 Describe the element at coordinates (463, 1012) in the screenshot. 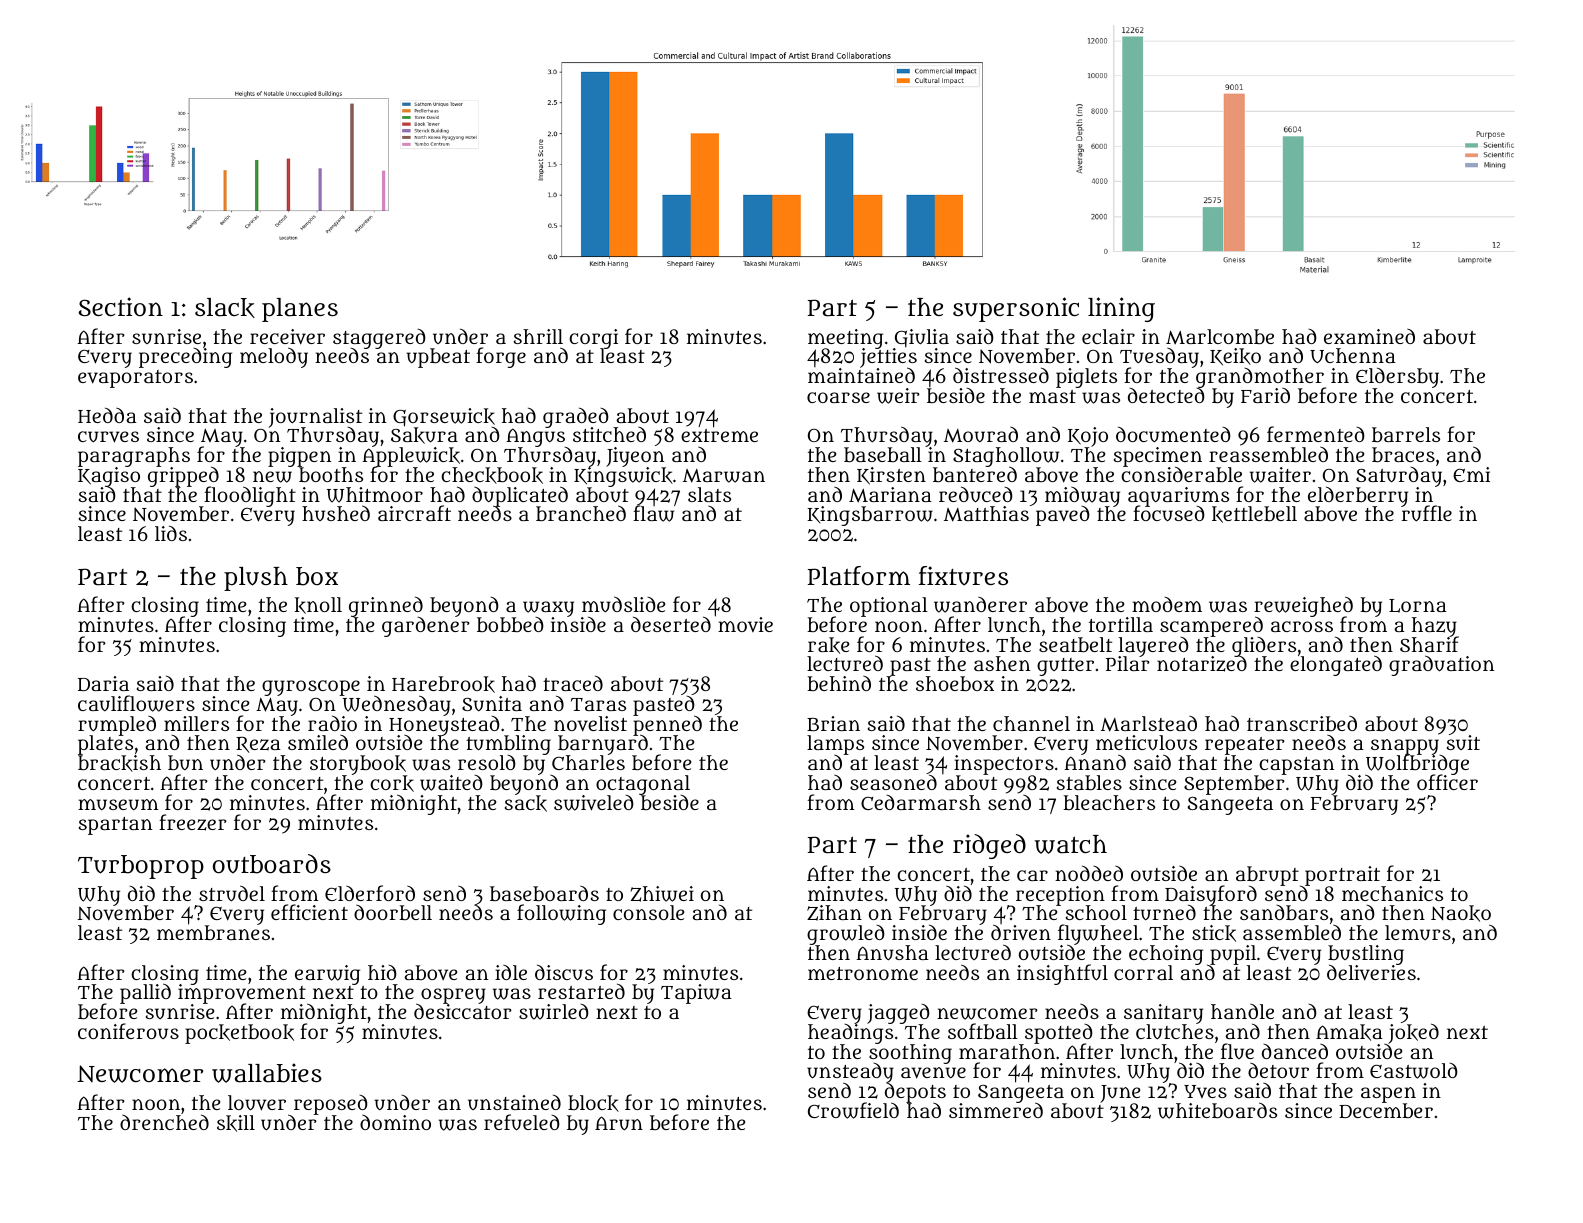

I see `desiccator` at that location.
